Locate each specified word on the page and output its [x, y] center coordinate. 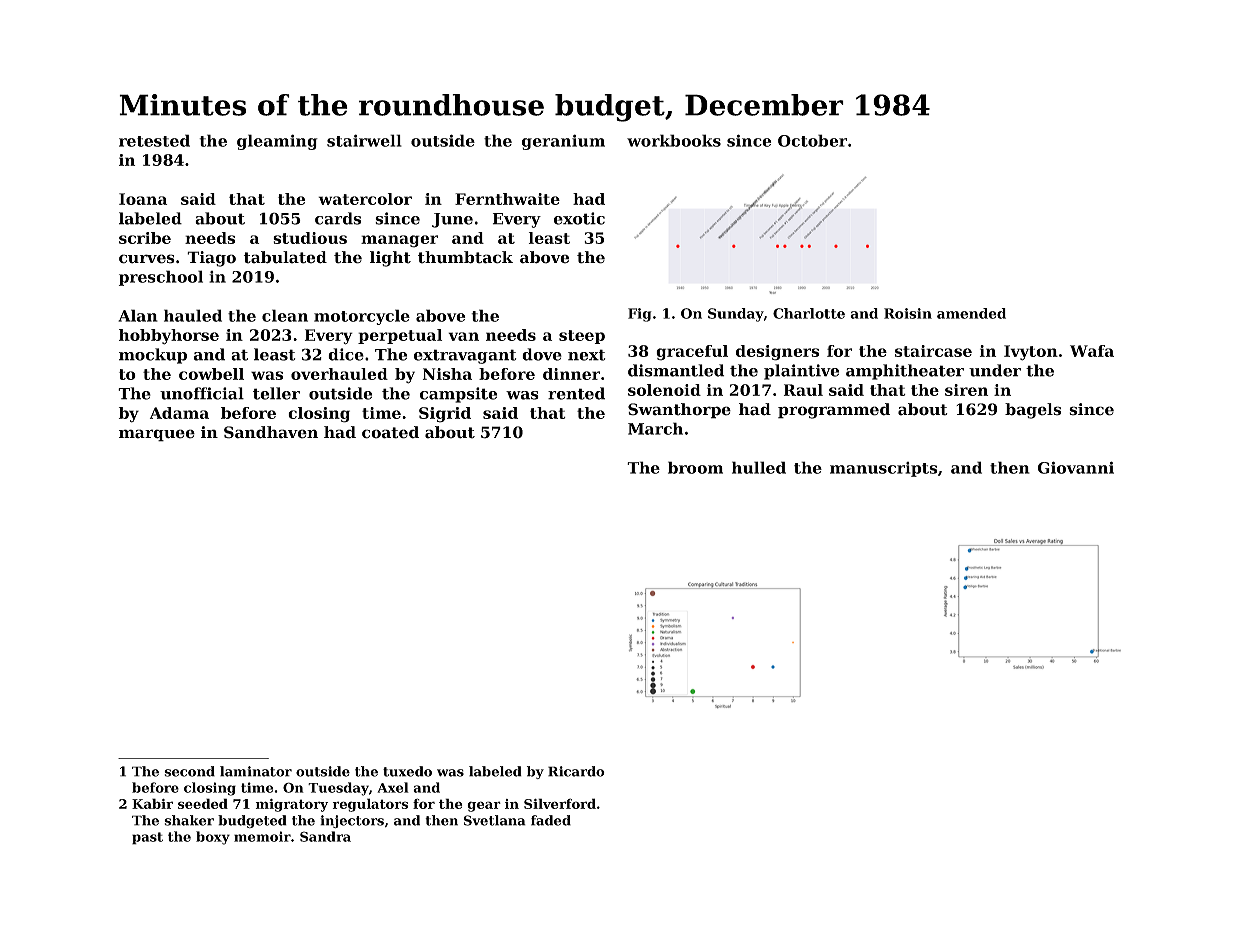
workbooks [674, 140]
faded [551, 820]
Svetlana [495, 820]
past [147, 838]
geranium [563, 142]
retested [154, 140]
